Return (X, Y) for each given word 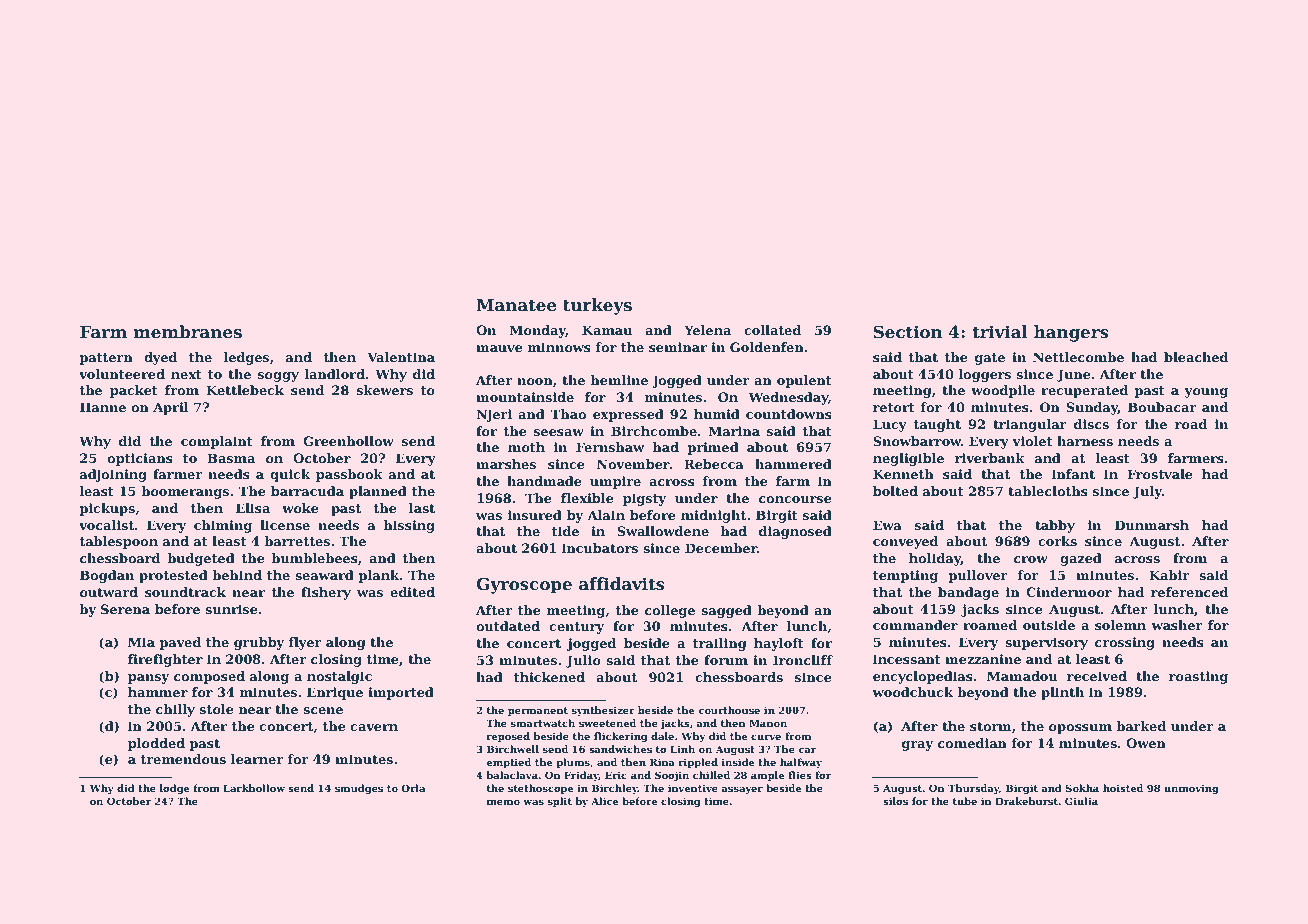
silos (895, 801)
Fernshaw (610, 447)
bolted (895, 491)
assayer (742, 790)
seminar (678, 347)
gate (990, 359)
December (721, 548)
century (576, 628)
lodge (174, 789)
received (1097, 676)
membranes (187, 332)
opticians (140, 459)
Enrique (335, 693)
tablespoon (119, 542)
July (1147, 492)
